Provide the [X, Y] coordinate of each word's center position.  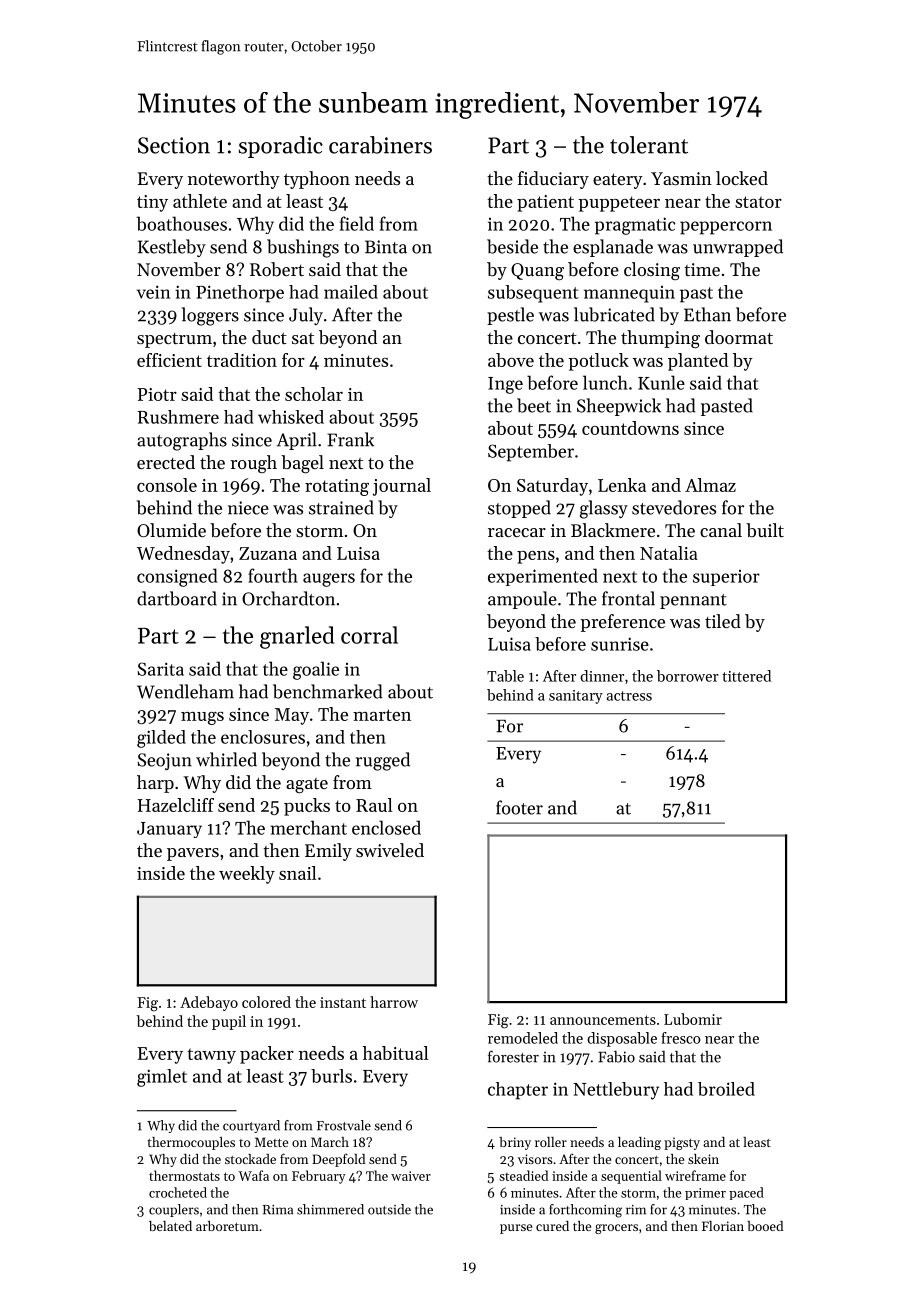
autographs [182, 441]
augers [329, 580]
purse [516, 1229]
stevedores [674, 507]
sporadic [281, 147]
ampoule [522, 600]
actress [629, 696]
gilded [161, 739]
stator [758, 202]
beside [512, 246]
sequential [631, 1177]
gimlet [162, 1078]
